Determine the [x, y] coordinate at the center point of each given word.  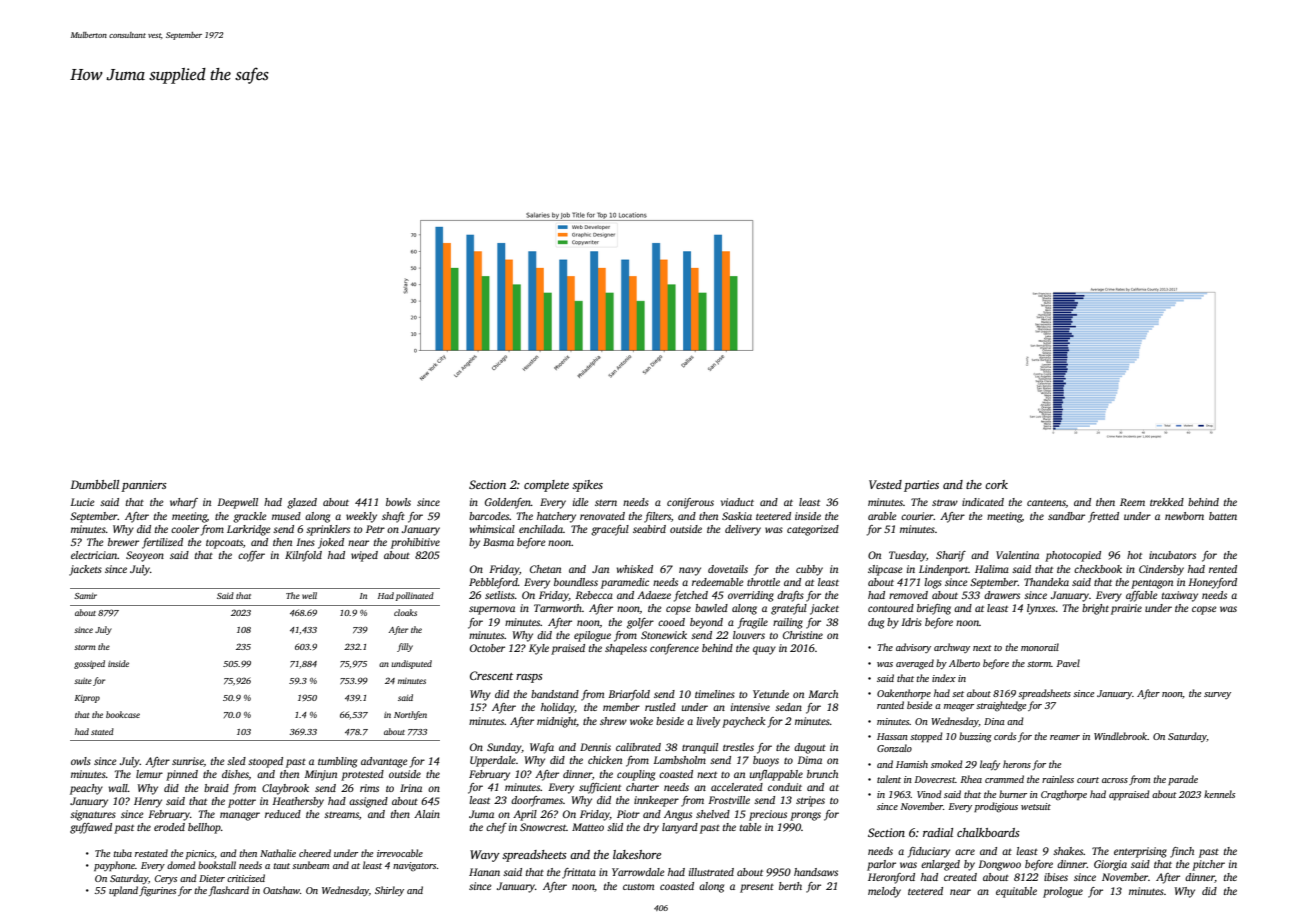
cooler [185, 529]
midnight [557, 722]
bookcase [123, 714]
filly [405, 647]
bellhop [204, 828]
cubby [809, 570]
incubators [1172, 555]
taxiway [1180, 596]
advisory [913, 648]
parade [1183, 780]
